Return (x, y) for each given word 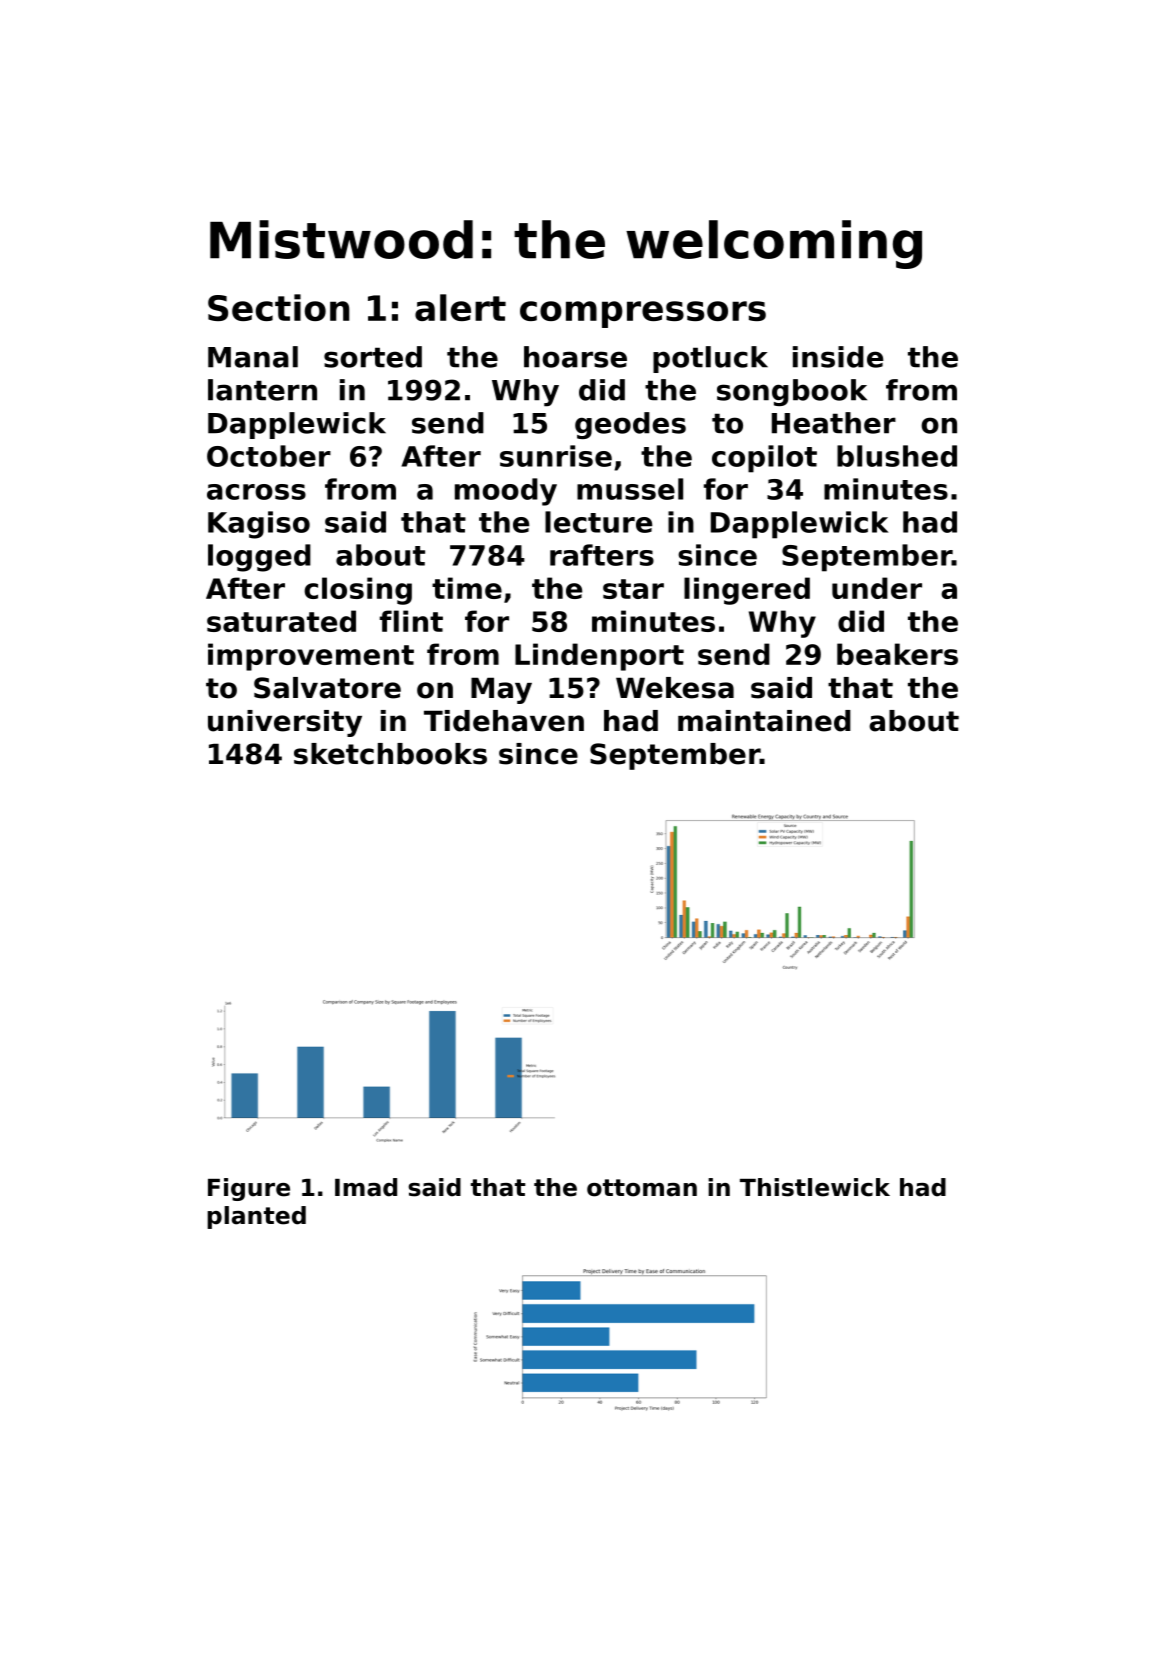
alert (460, 307)
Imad (366, 1187)
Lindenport (599, 657)
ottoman (642, 1188)
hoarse (575, 357)
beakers (897, 654)
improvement (311, 657)
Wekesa (675, 688)
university (285, 723)
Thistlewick (815, 1187)
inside (838, 357)
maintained (764, 721)
